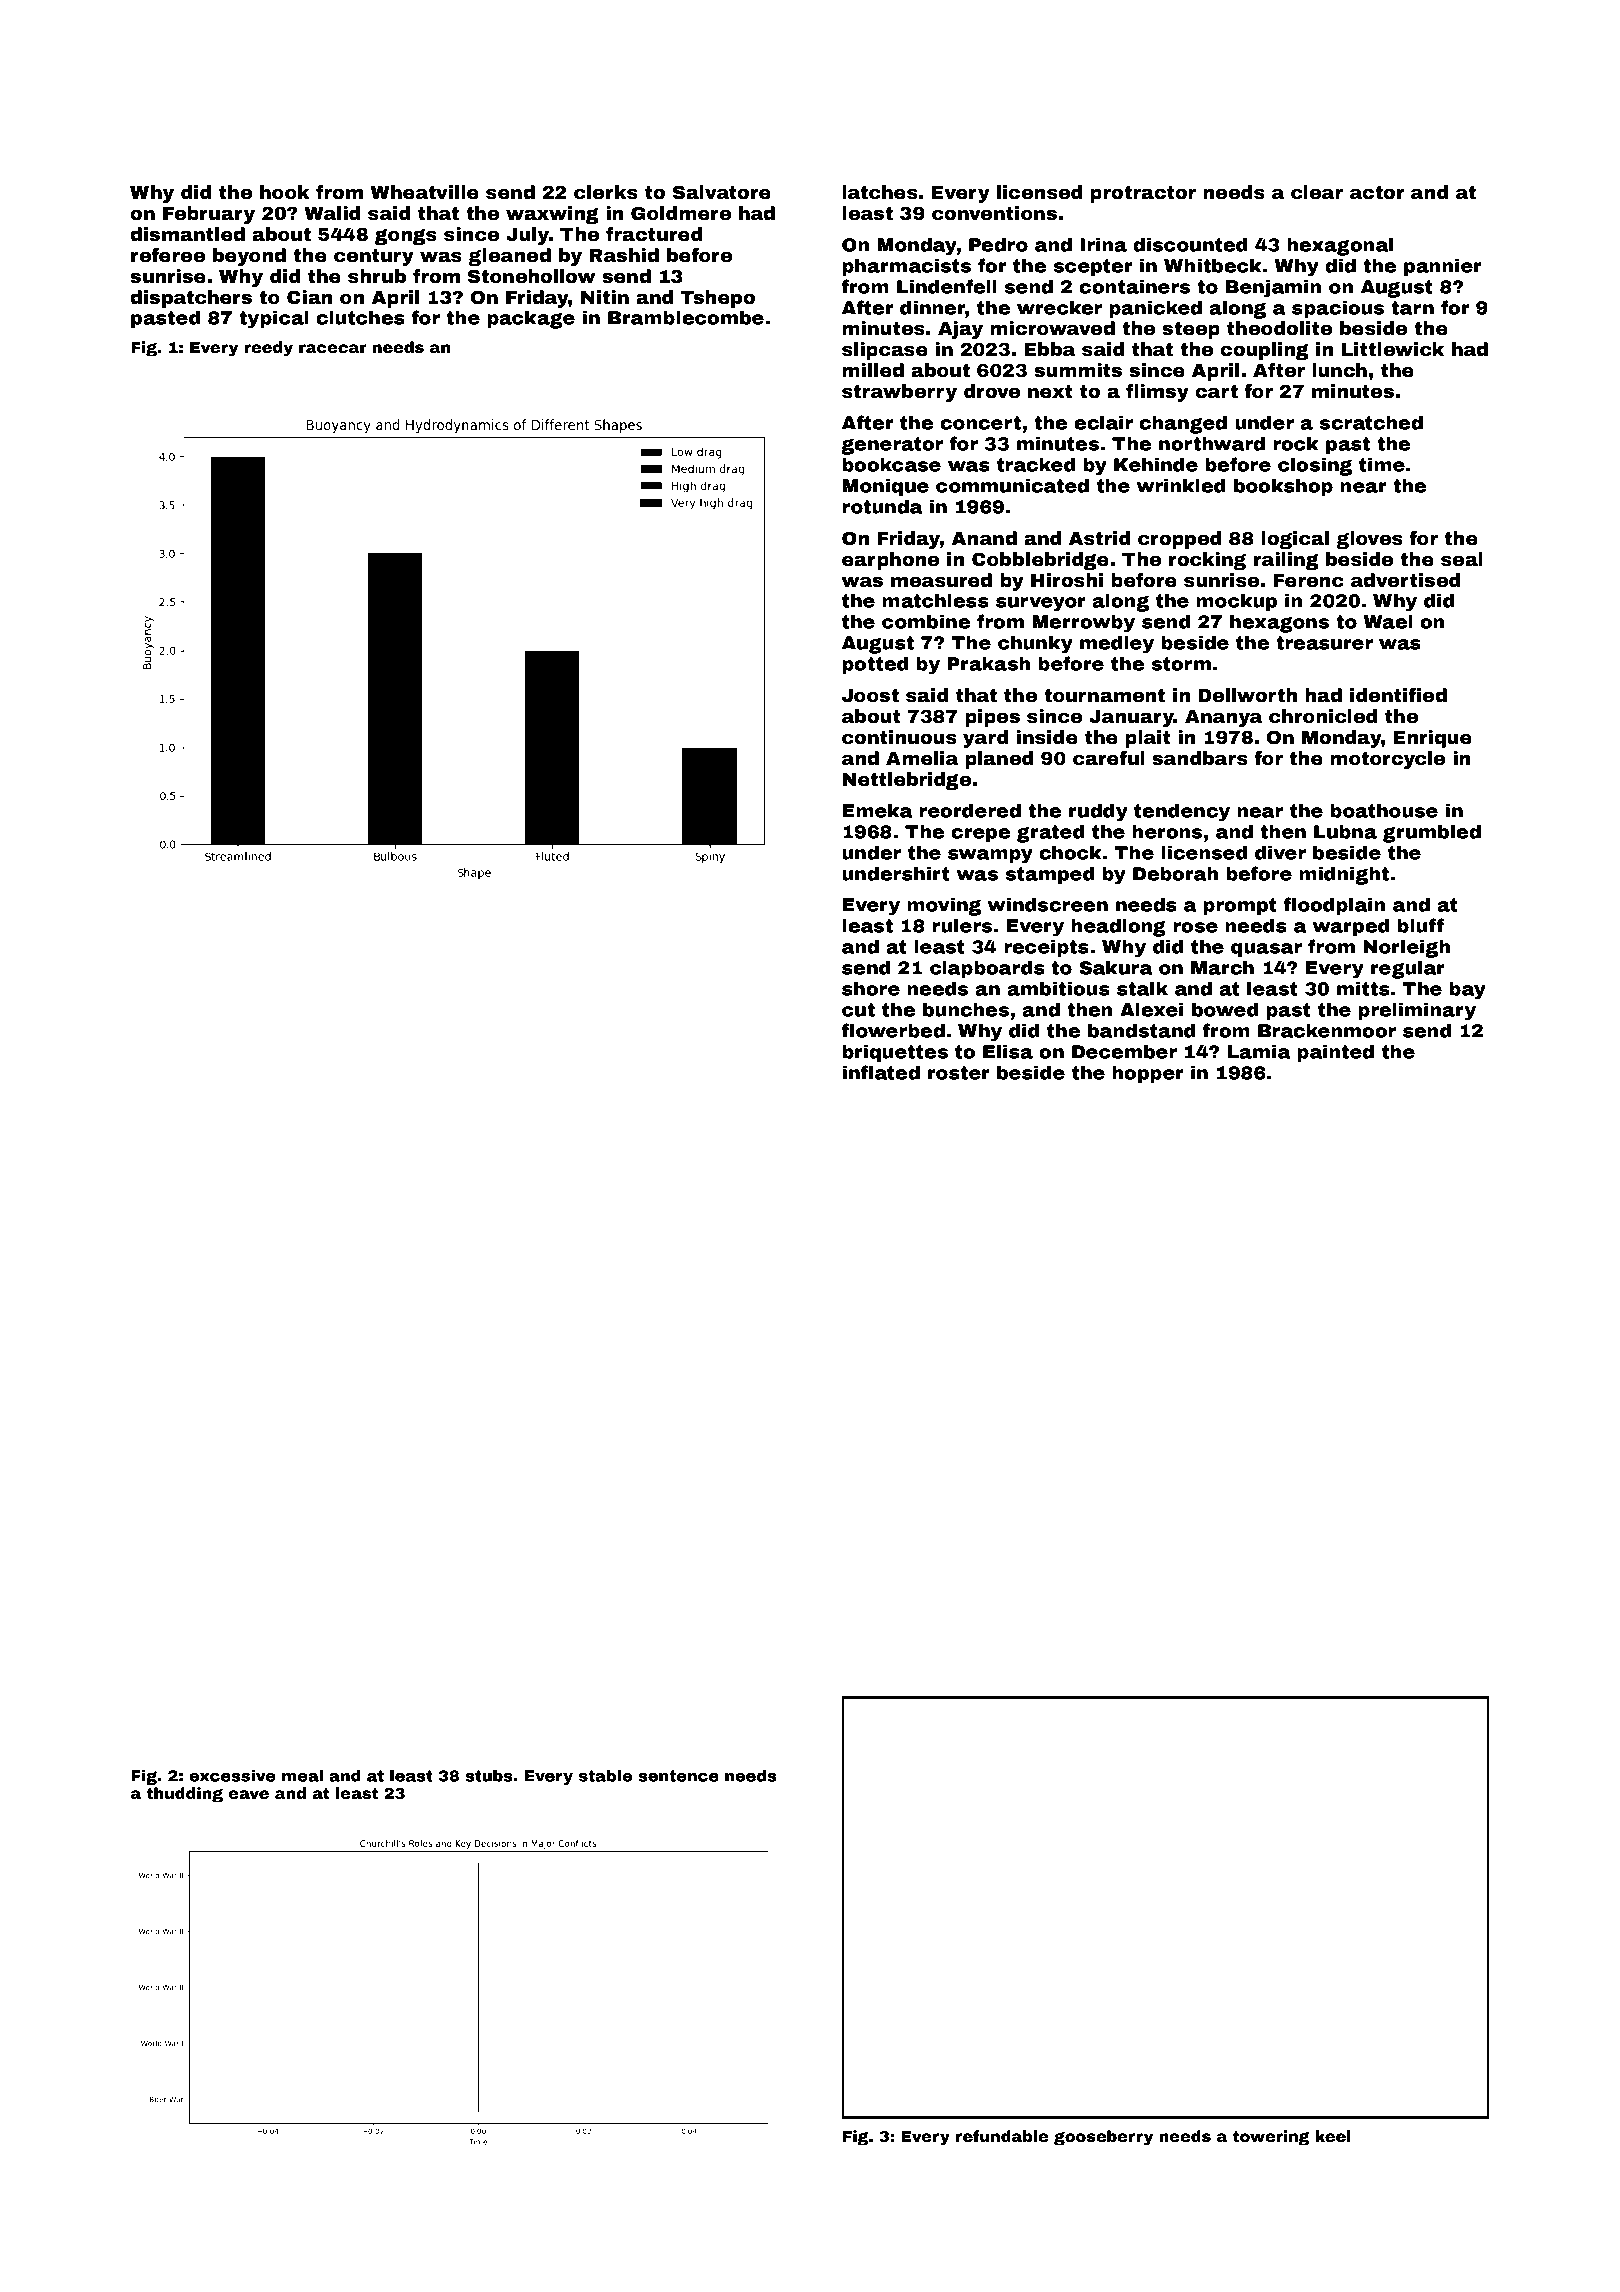 Image resolution: width=1620 pixels, height=2292 pixels. I want to click on clear, so click(1317, 192).
